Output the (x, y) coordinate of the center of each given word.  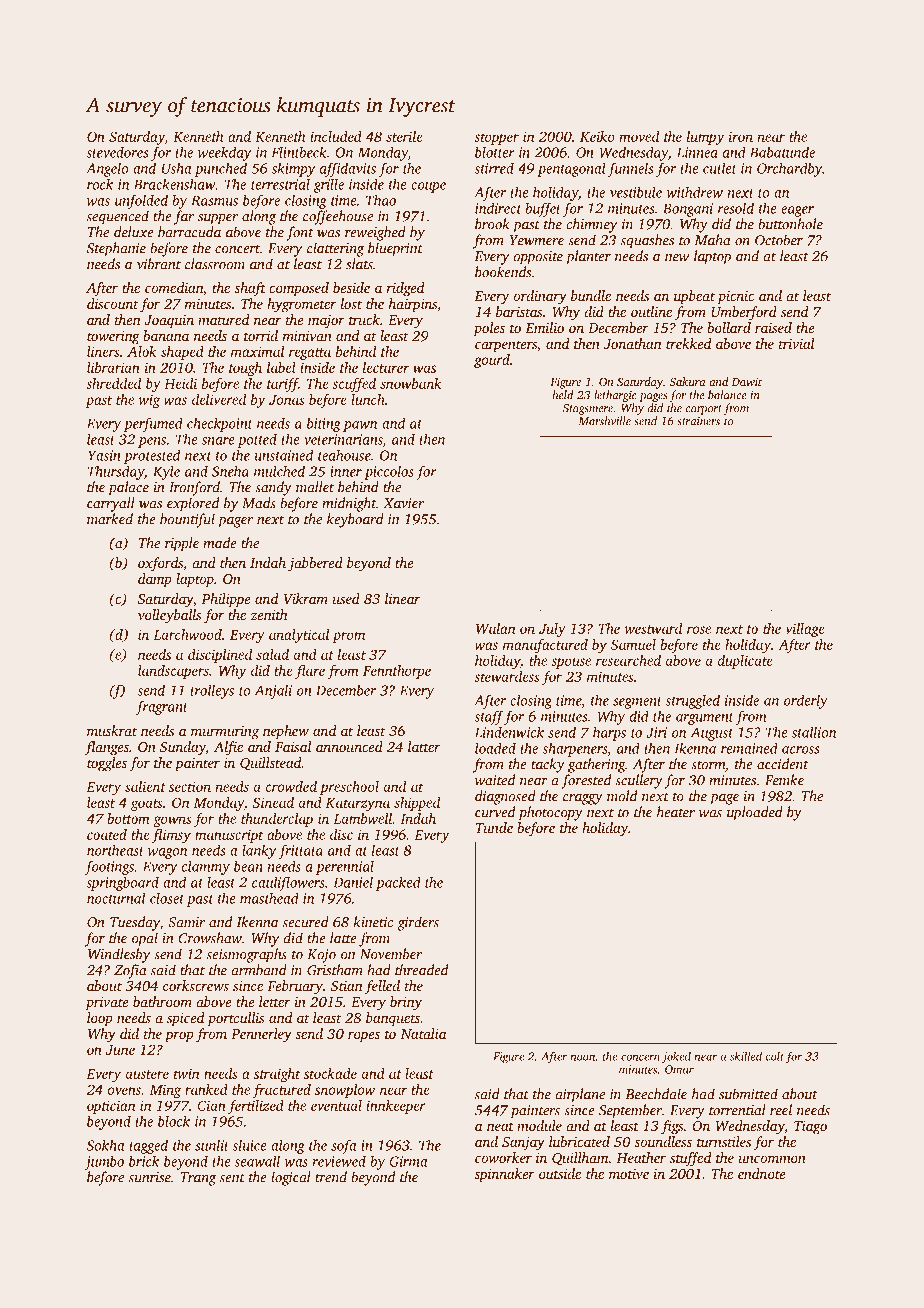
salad (272, 654)
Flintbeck (298, 152)
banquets (393, 1019)
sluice (249, 1145)
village (805, 630)
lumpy (705, 138)
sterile (404, 136)
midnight (349, 504)
